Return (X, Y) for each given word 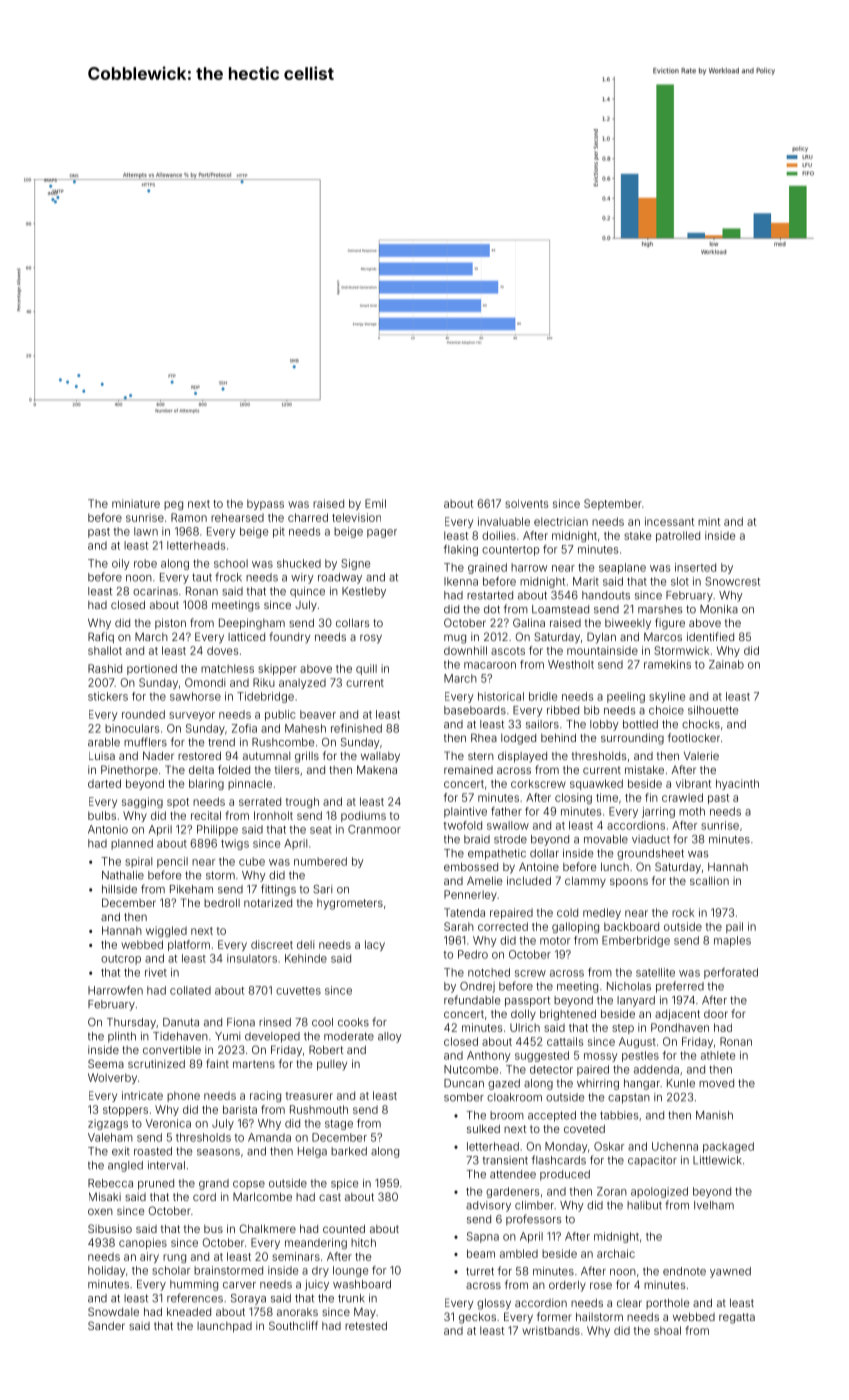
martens (254, 1064)
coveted (584, 1129)
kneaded (189, 1312)
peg (173, 505)
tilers (287, 770)
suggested (542, 1056)
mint (709, 521)
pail (734, 927)
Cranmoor (374, 829)
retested (366, 1326)
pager (382, 533)
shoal (667, 1330)
